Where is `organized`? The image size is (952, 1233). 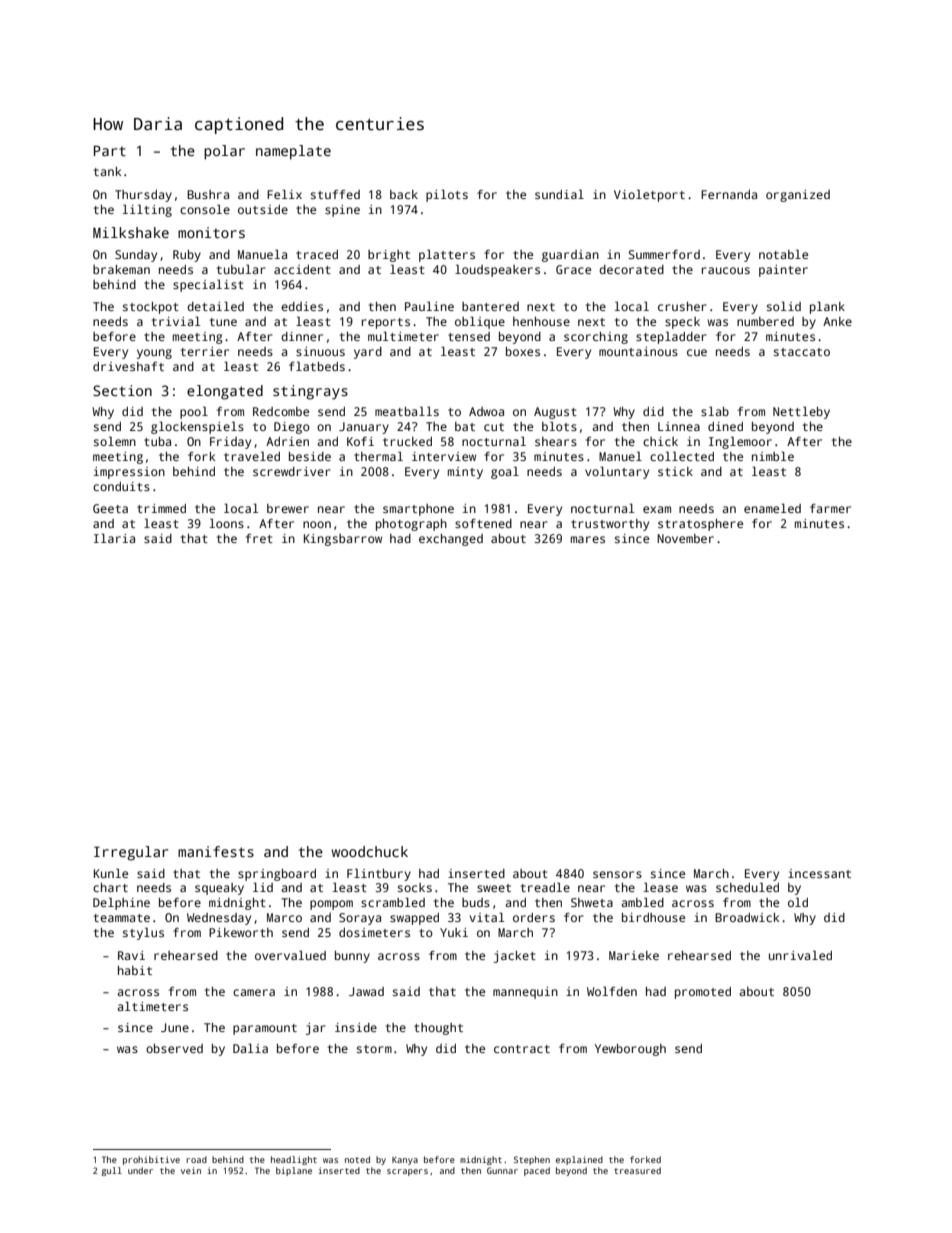
organized is located at coordinates (798, 196).
